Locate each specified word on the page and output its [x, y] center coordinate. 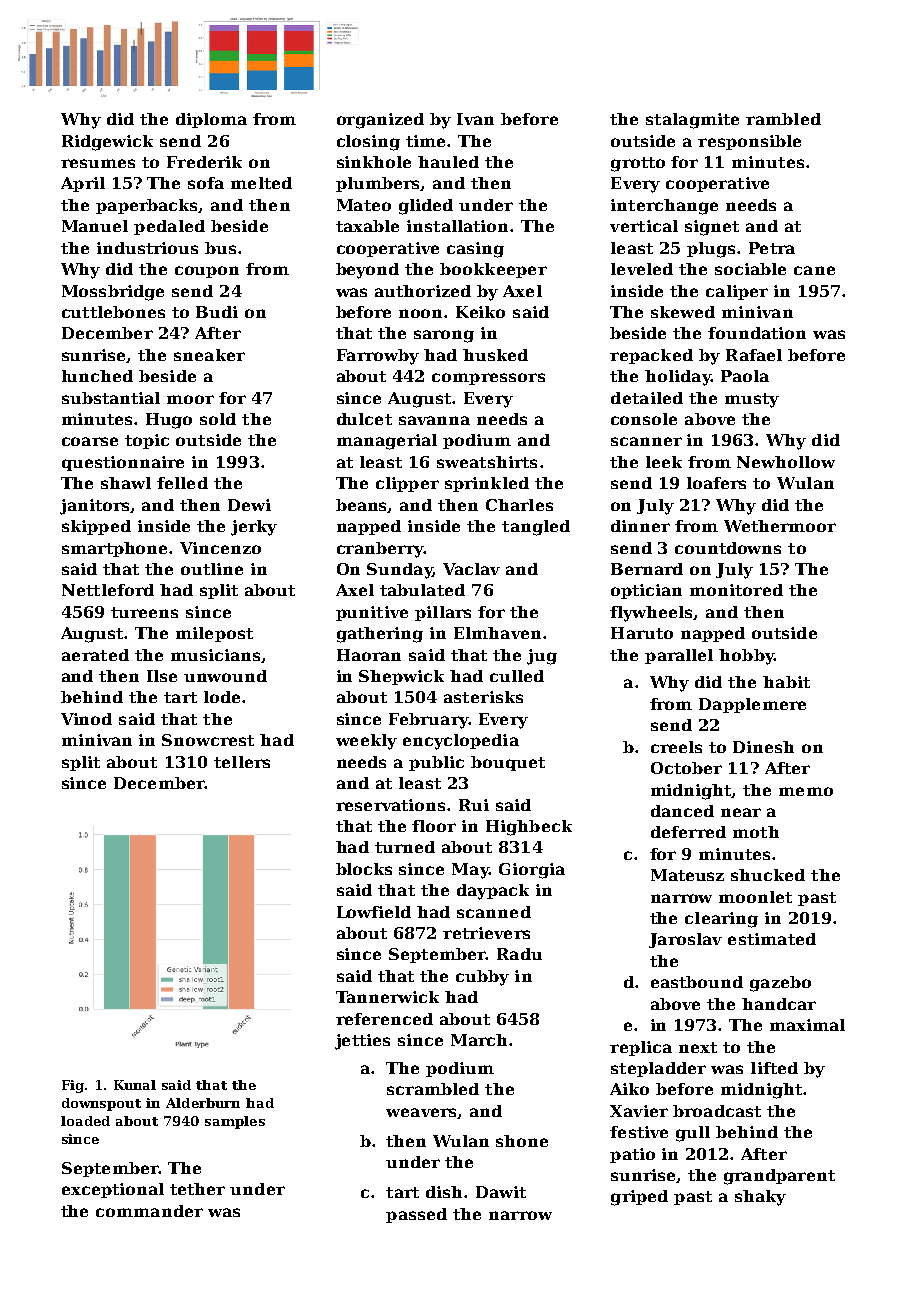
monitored [736, 590]
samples [235, 1122]
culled [517, 676]
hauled [448, 162]
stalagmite [692, 121]
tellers [242, 762]
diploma [211, 120]
